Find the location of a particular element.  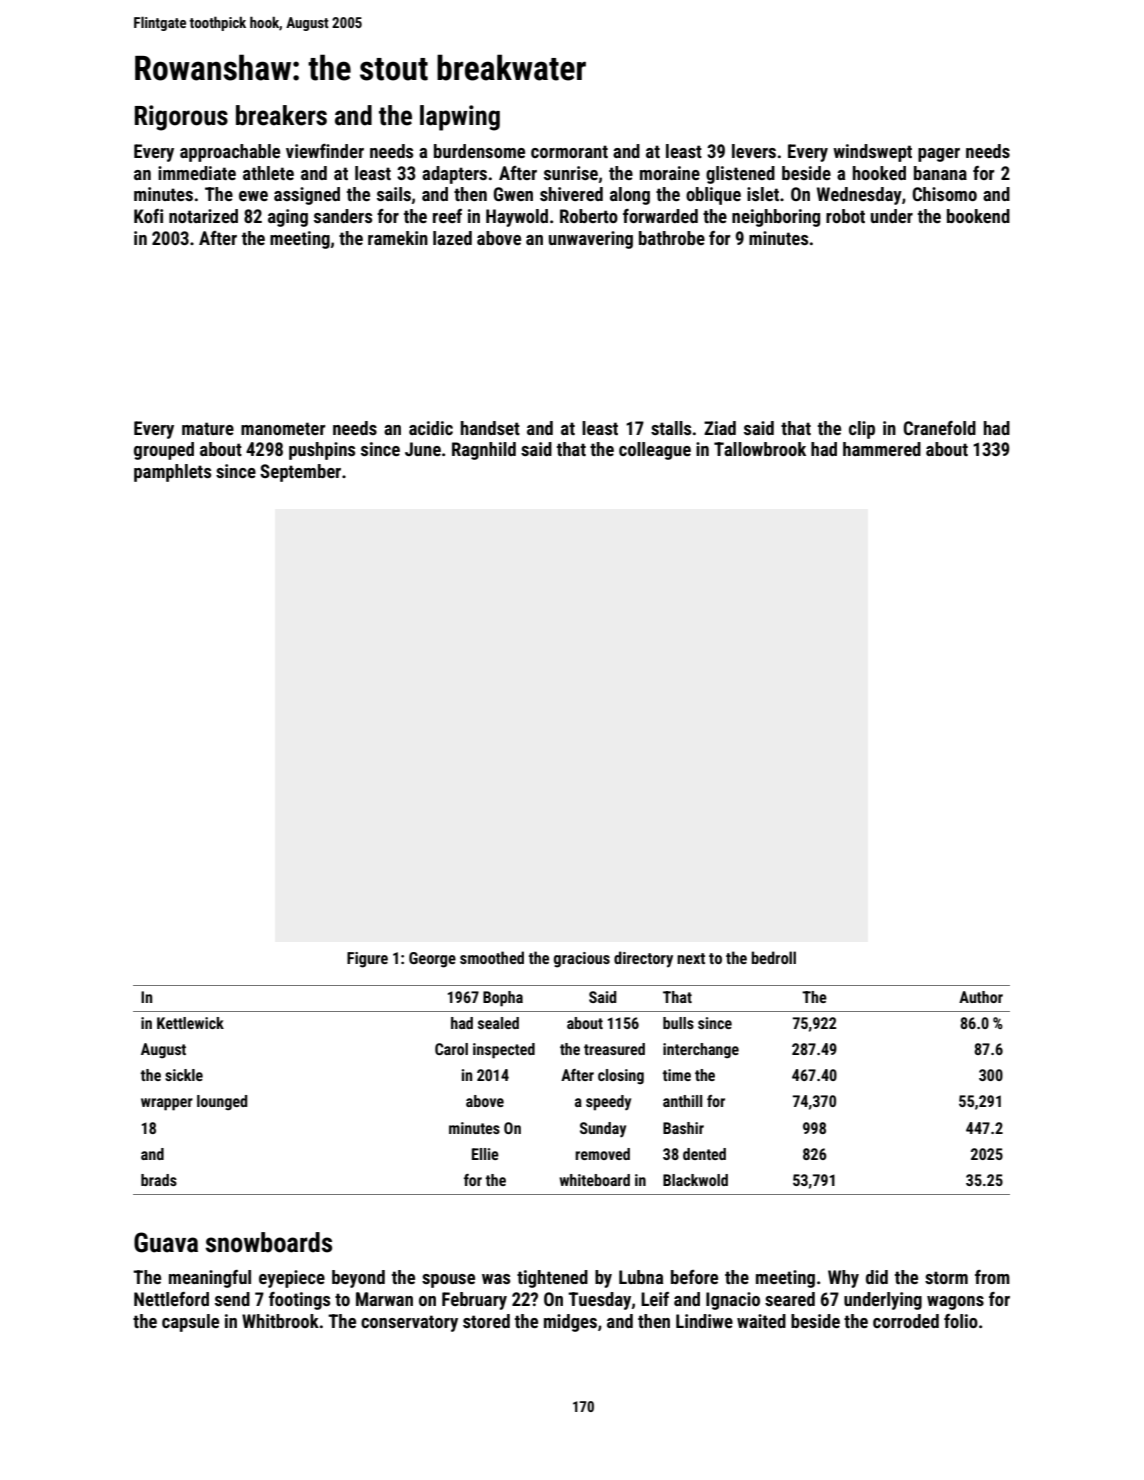

hammered is located at coordinates (882, 449).
